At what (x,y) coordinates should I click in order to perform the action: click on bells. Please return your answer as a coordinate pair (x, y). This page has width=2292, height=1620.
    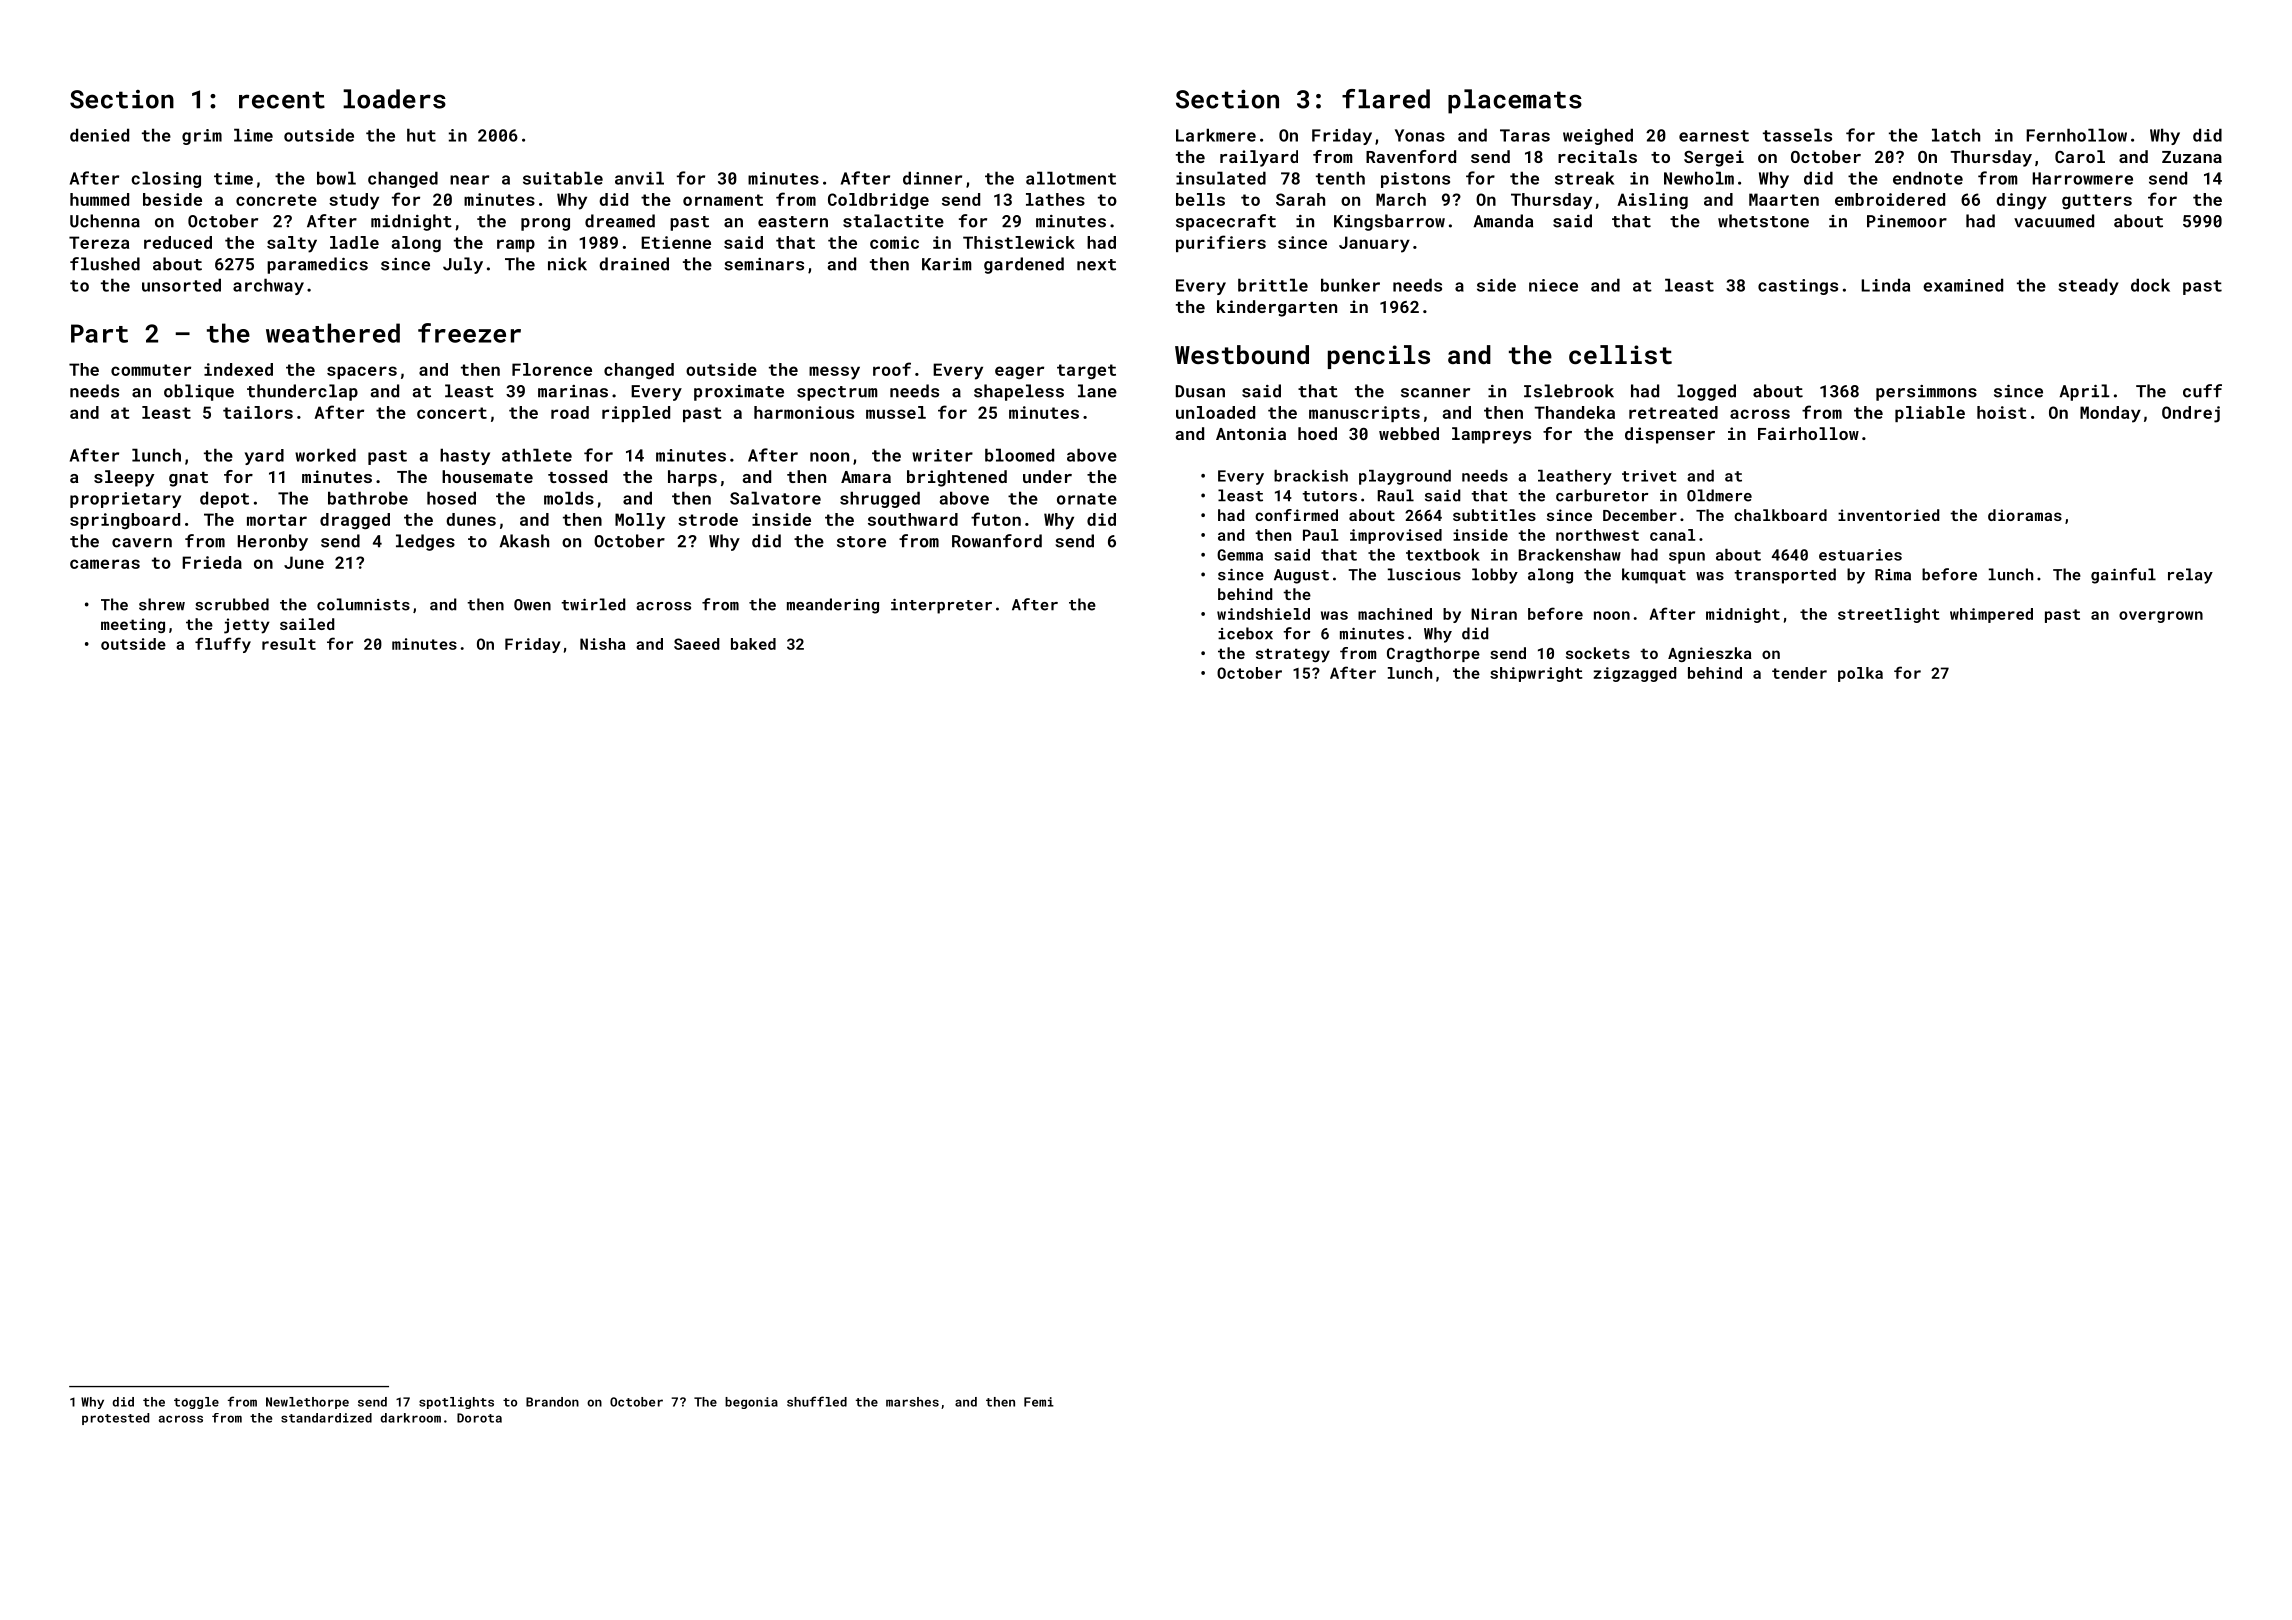
    Looking at the image, I should click on (1200, 199).
